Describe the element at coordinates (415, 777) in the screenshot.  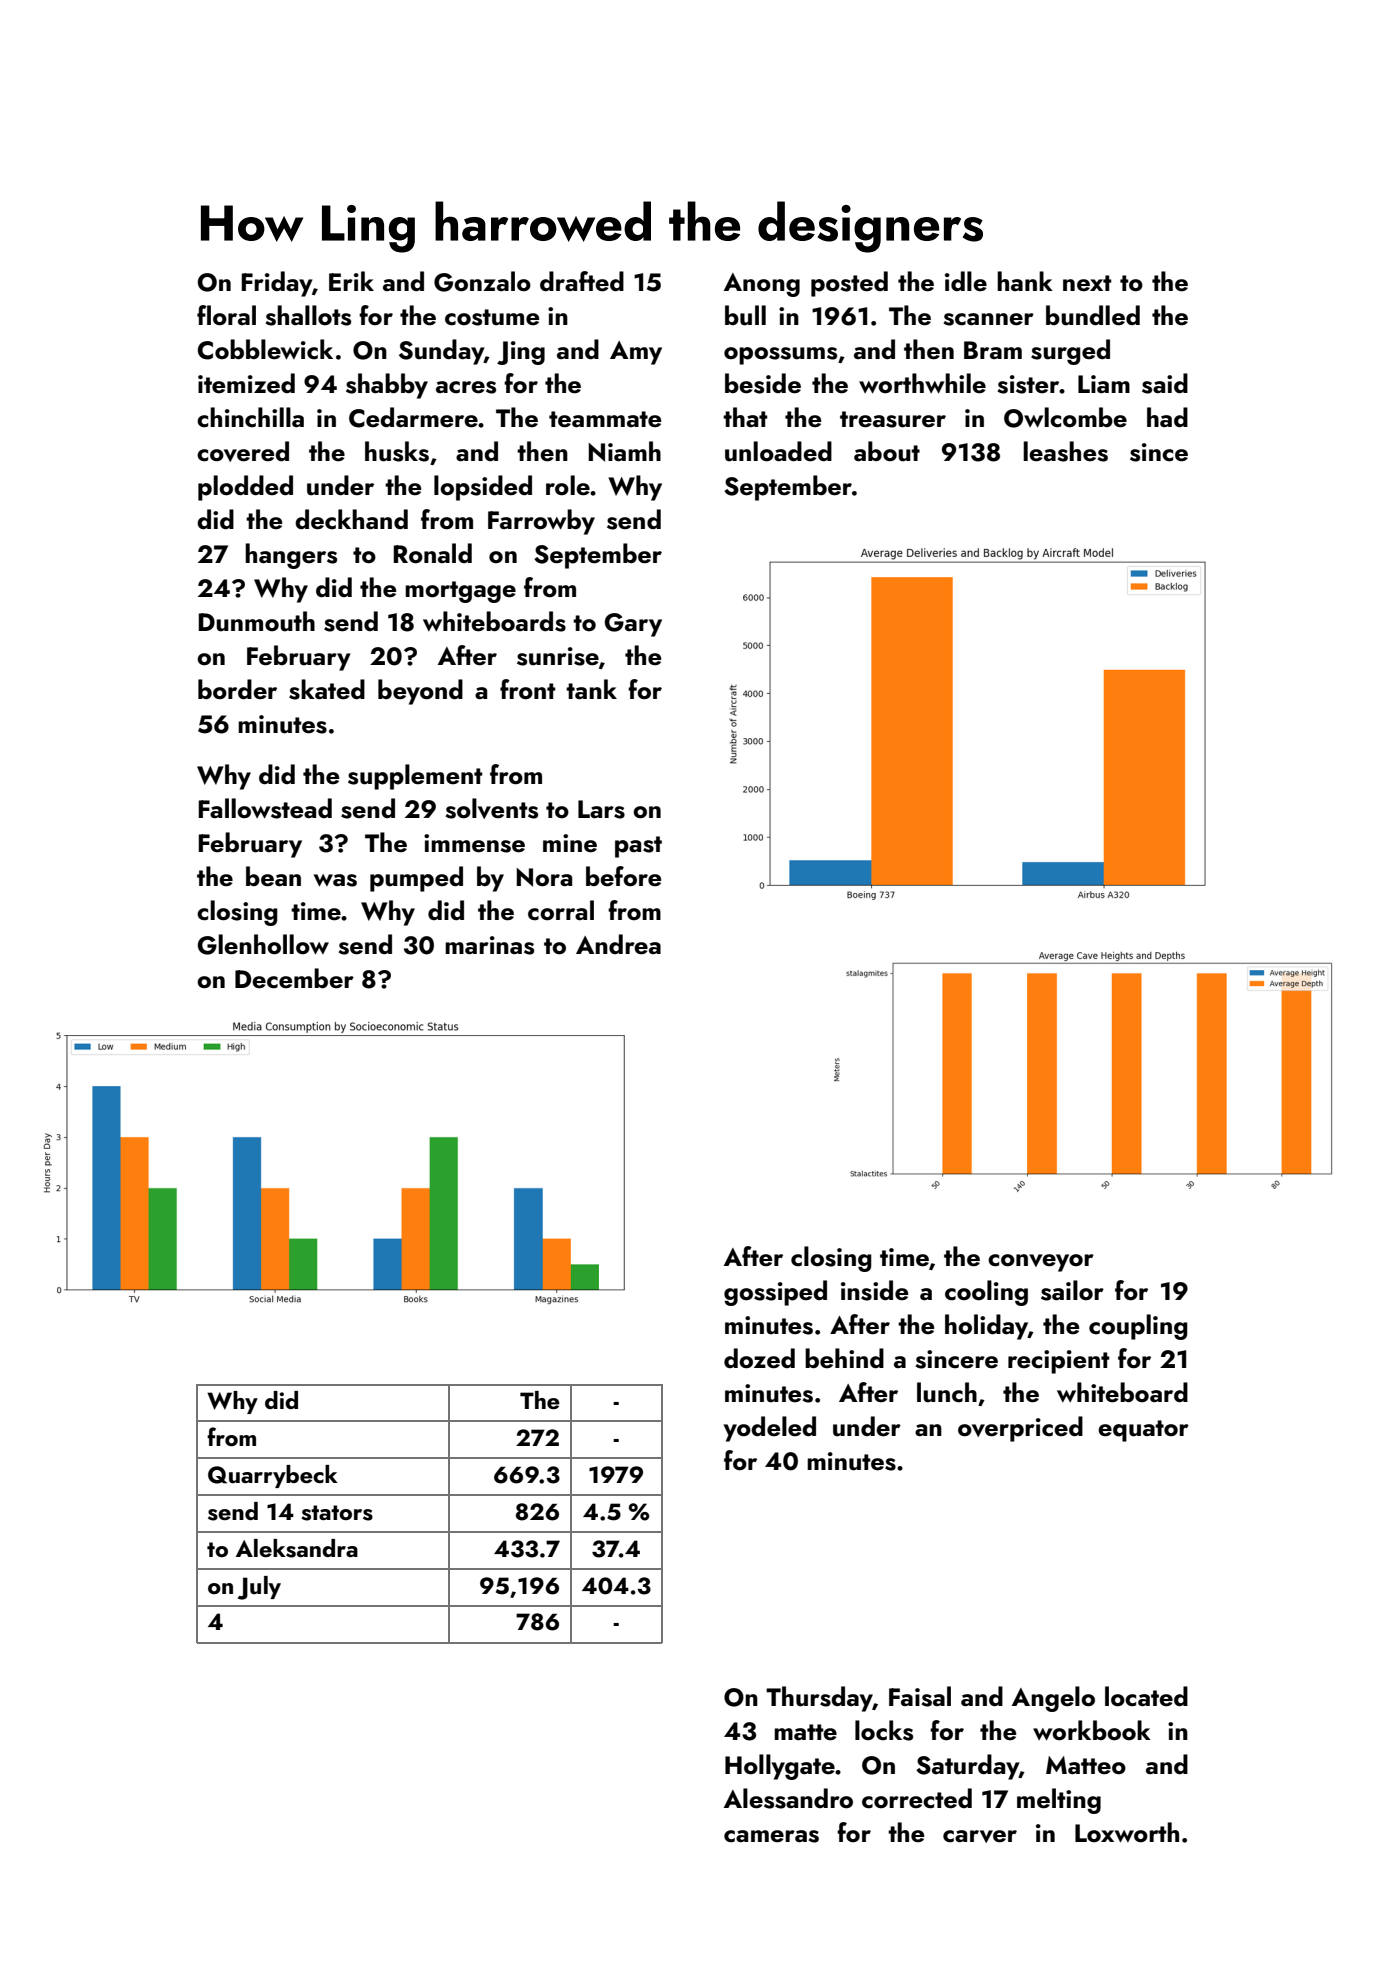
I see `supplement` at that location.
